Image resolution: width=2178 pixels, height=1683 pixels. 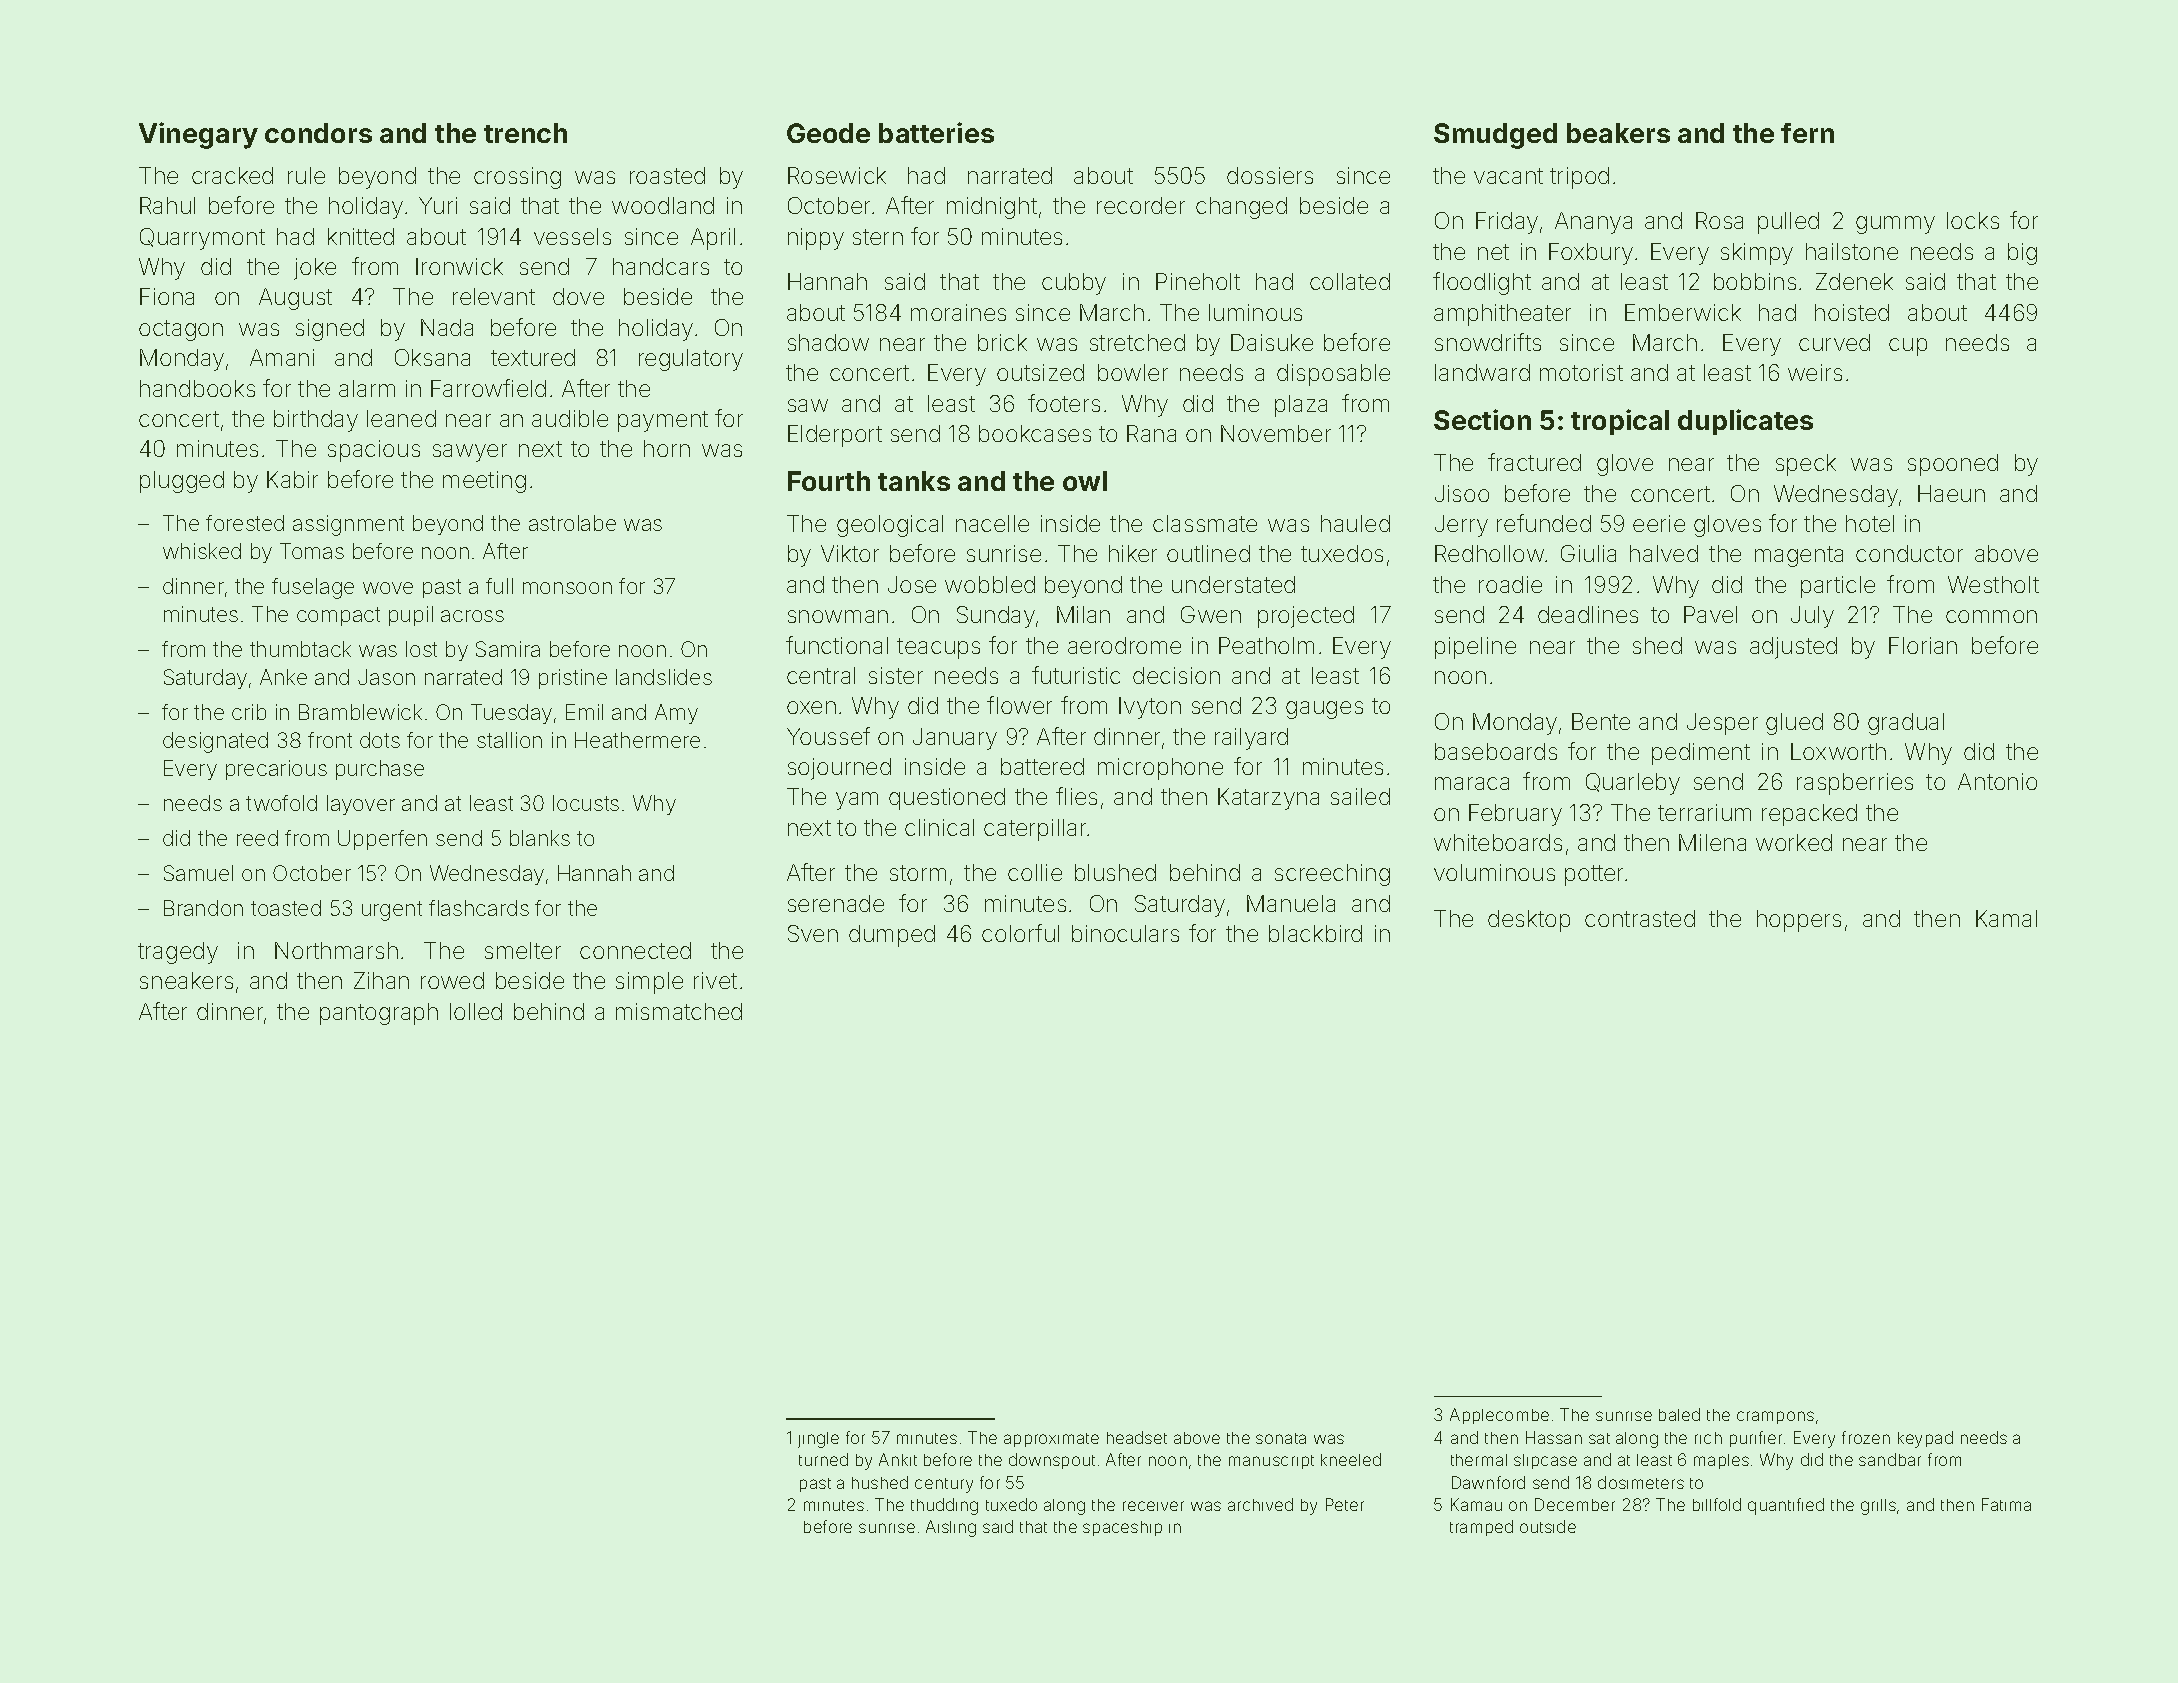 I want to click on Fatima, so click(x=2006, y=1504).
